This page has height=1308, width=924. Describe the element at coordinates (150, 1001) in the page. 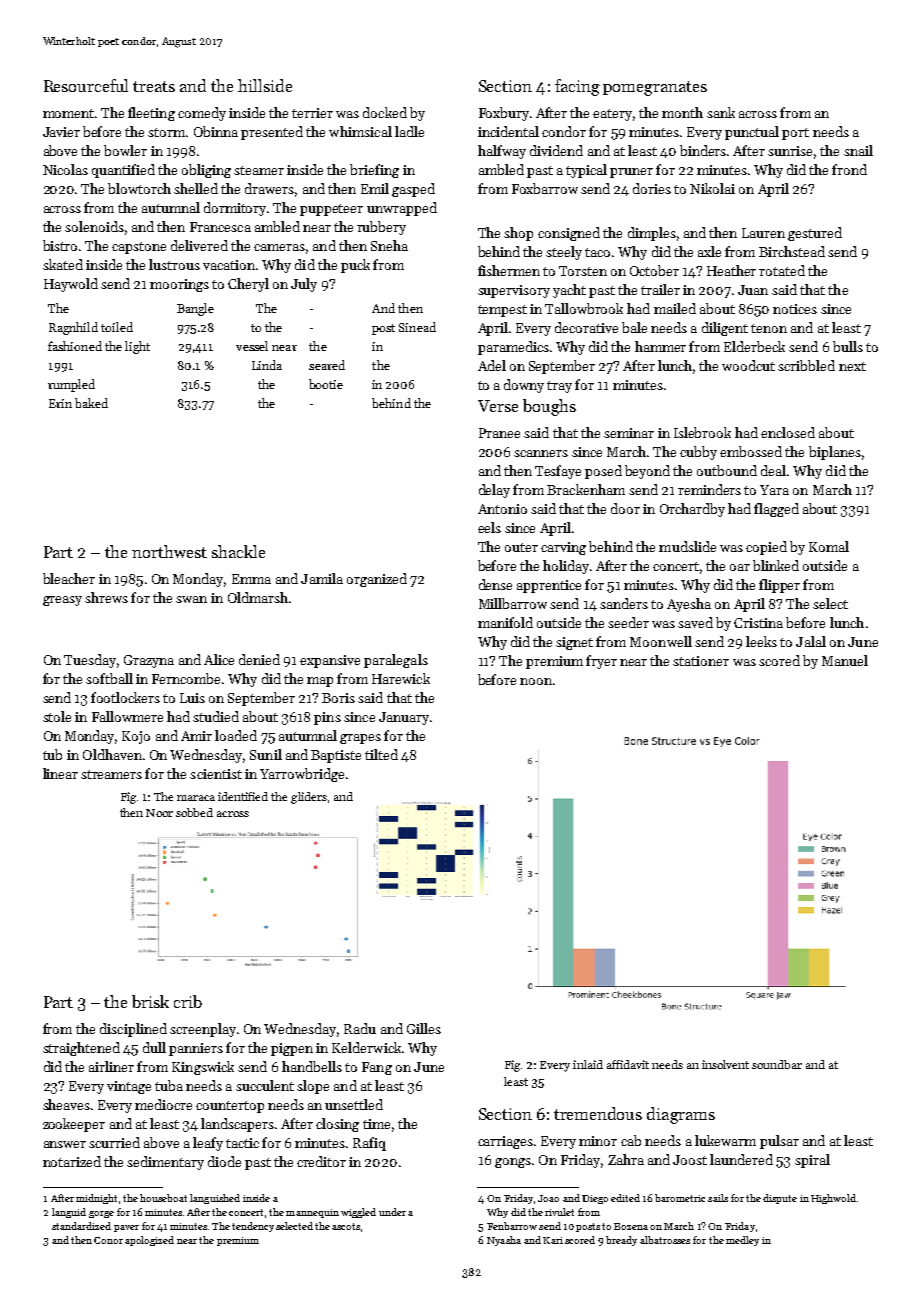

I see `brisk` at that location.
